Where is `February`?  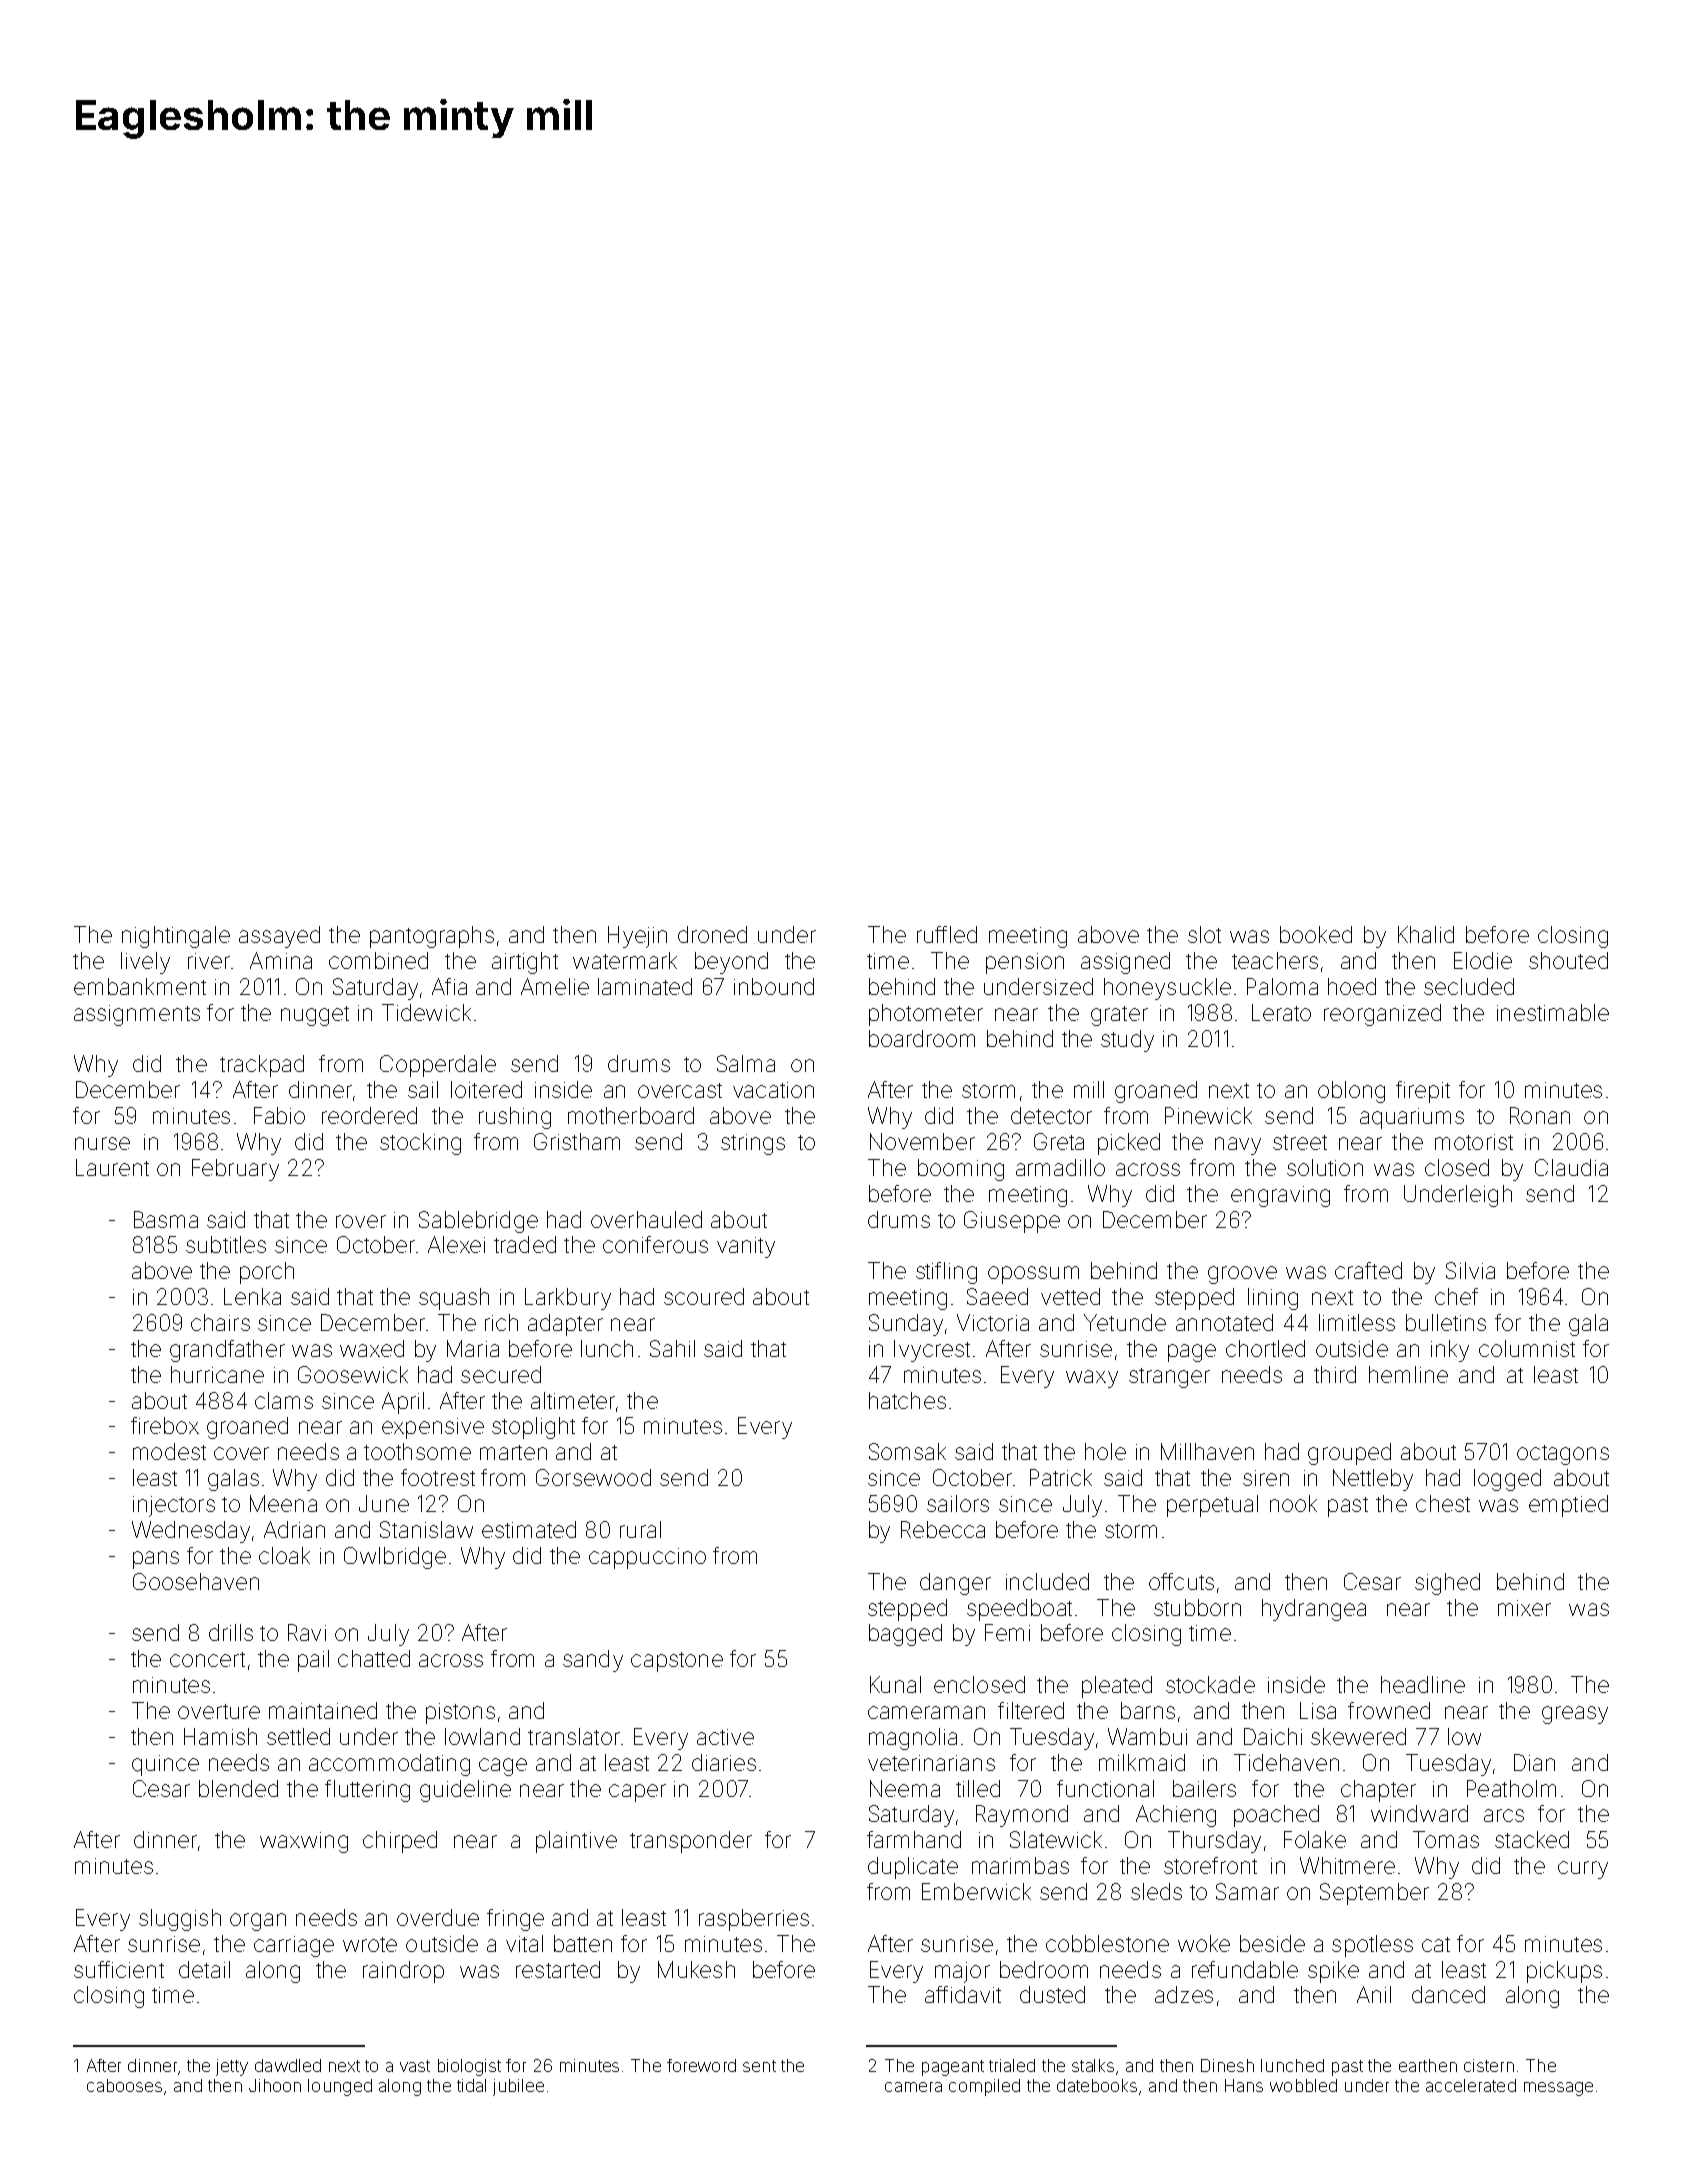
February is located at coordinates (235, 1170).
